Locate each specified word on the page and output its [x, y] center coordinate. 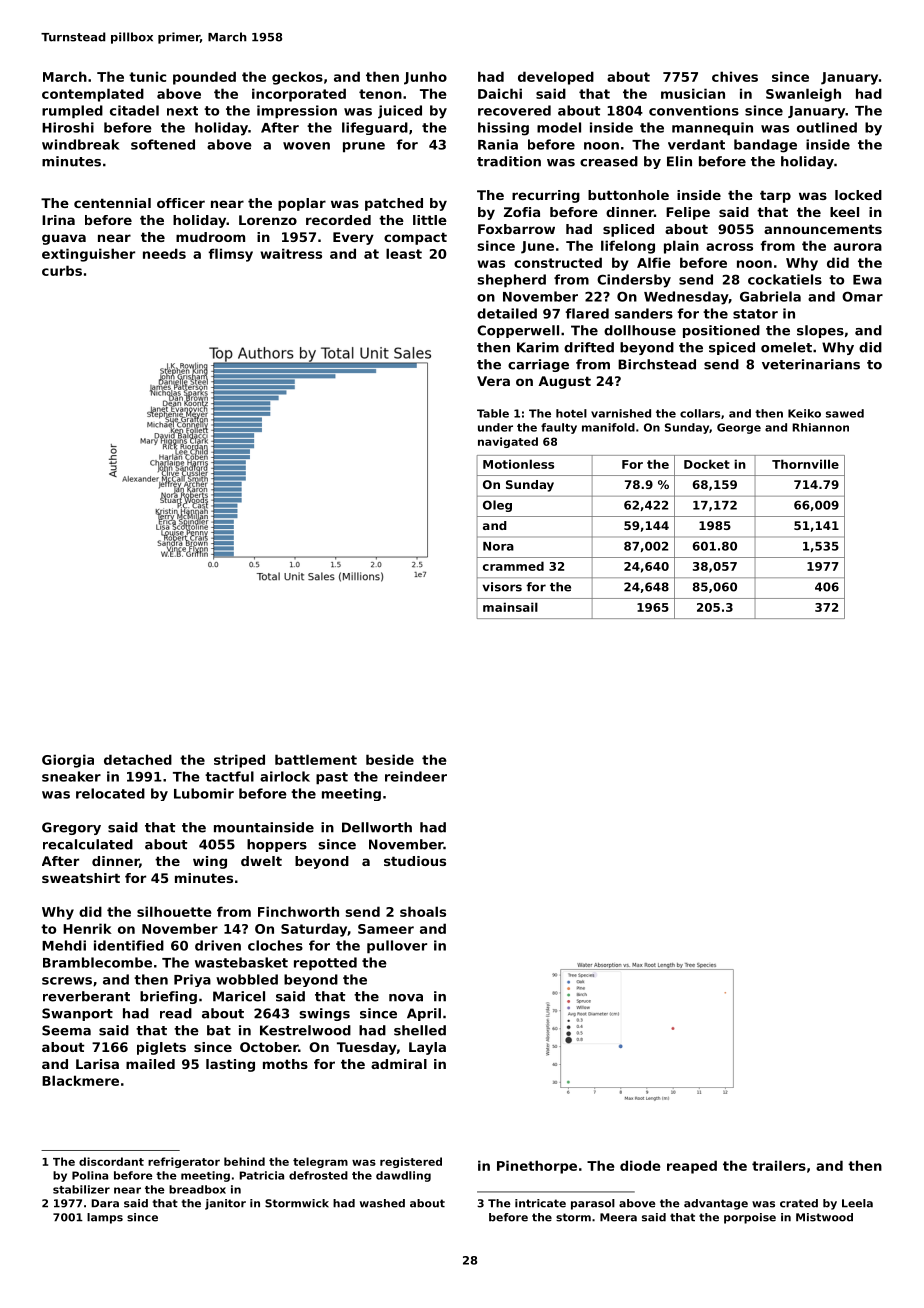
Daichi [500, 93]
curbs [62, 270]
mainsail [510, 607]
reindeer [416, 776]
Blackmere [80, 1080]
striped [239, 761]
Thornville [805, 464]
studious [415, 861]
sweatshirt [81, 878]
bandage [765, 146]
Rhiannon [820, 427]
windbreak [81, 144]
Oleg [497, 506]
